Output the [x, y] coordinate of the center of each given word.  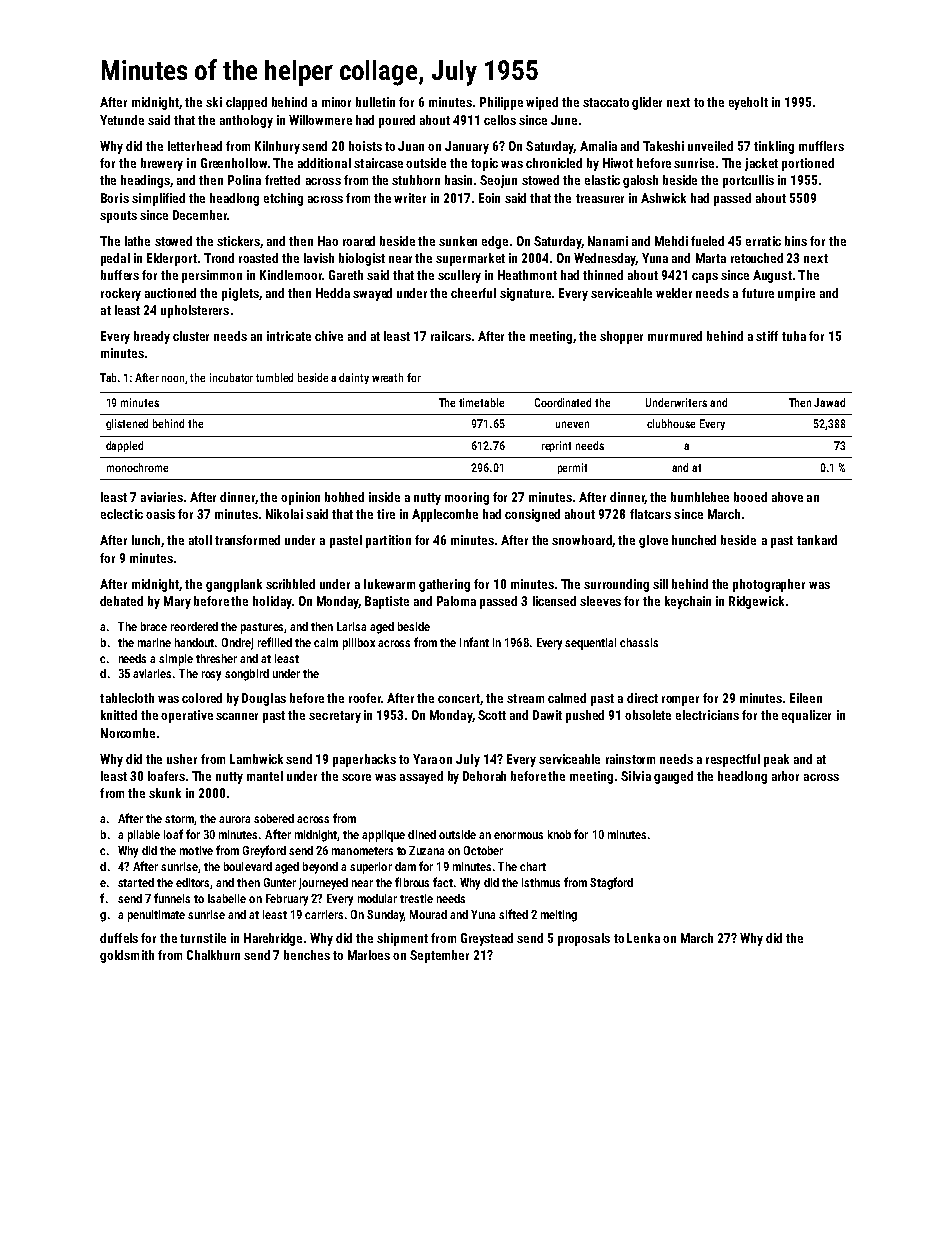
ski [214, 102]
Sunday [385, 916]
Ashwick [663, 198]
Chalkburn [213, 955]
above [787, 497]
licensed [554, 601]
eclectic [122, 514]
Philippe [501, 103]
